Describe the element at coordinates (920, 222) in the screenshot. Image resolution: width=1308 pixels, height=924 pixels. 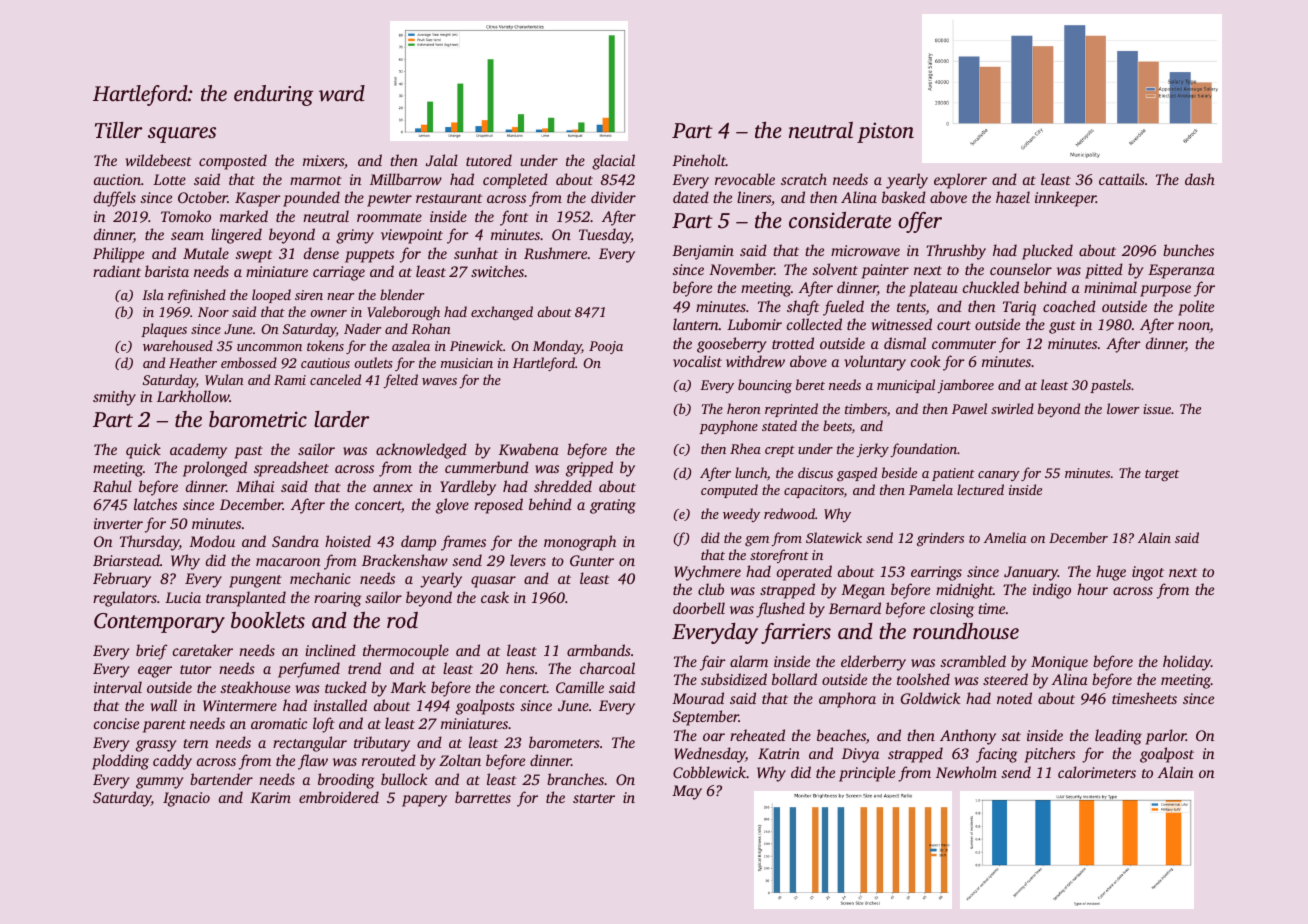
I see `offer` at that location.
